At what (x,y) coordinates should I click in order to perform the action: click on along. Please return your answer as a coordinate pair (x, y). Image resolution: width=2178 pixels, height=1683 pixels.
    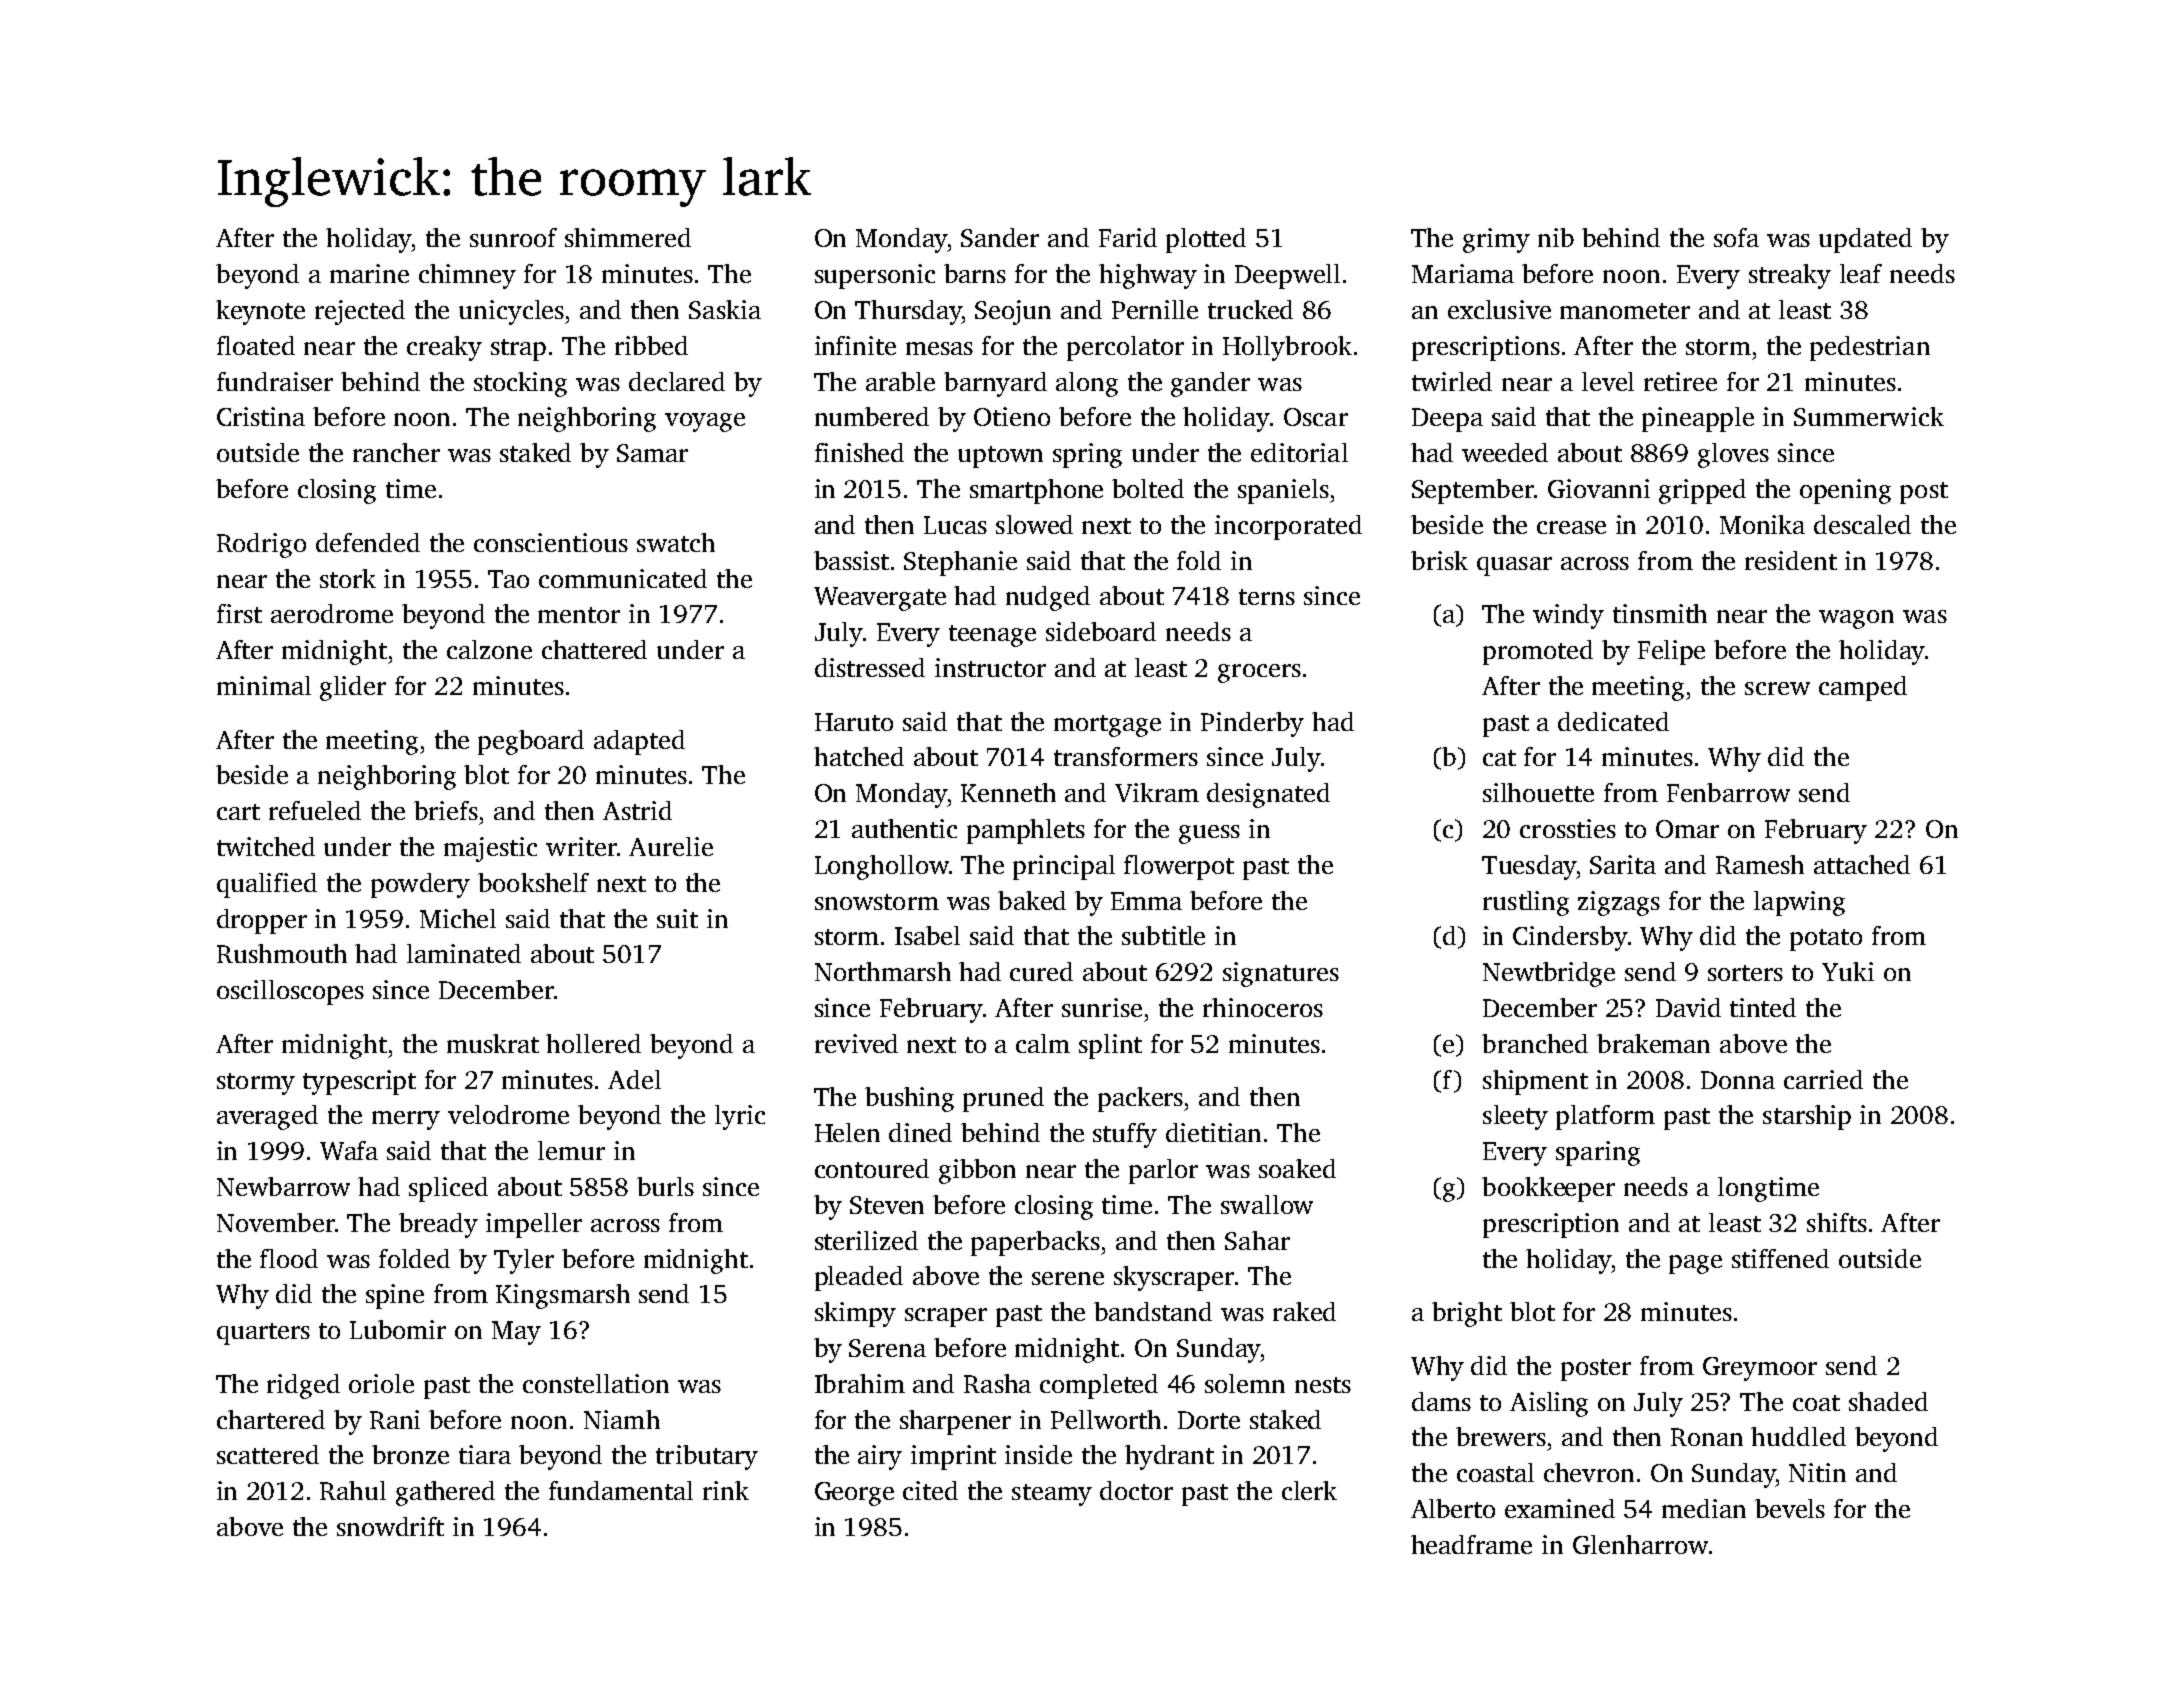
    Looking at the image, I should click on (1087, 384).
